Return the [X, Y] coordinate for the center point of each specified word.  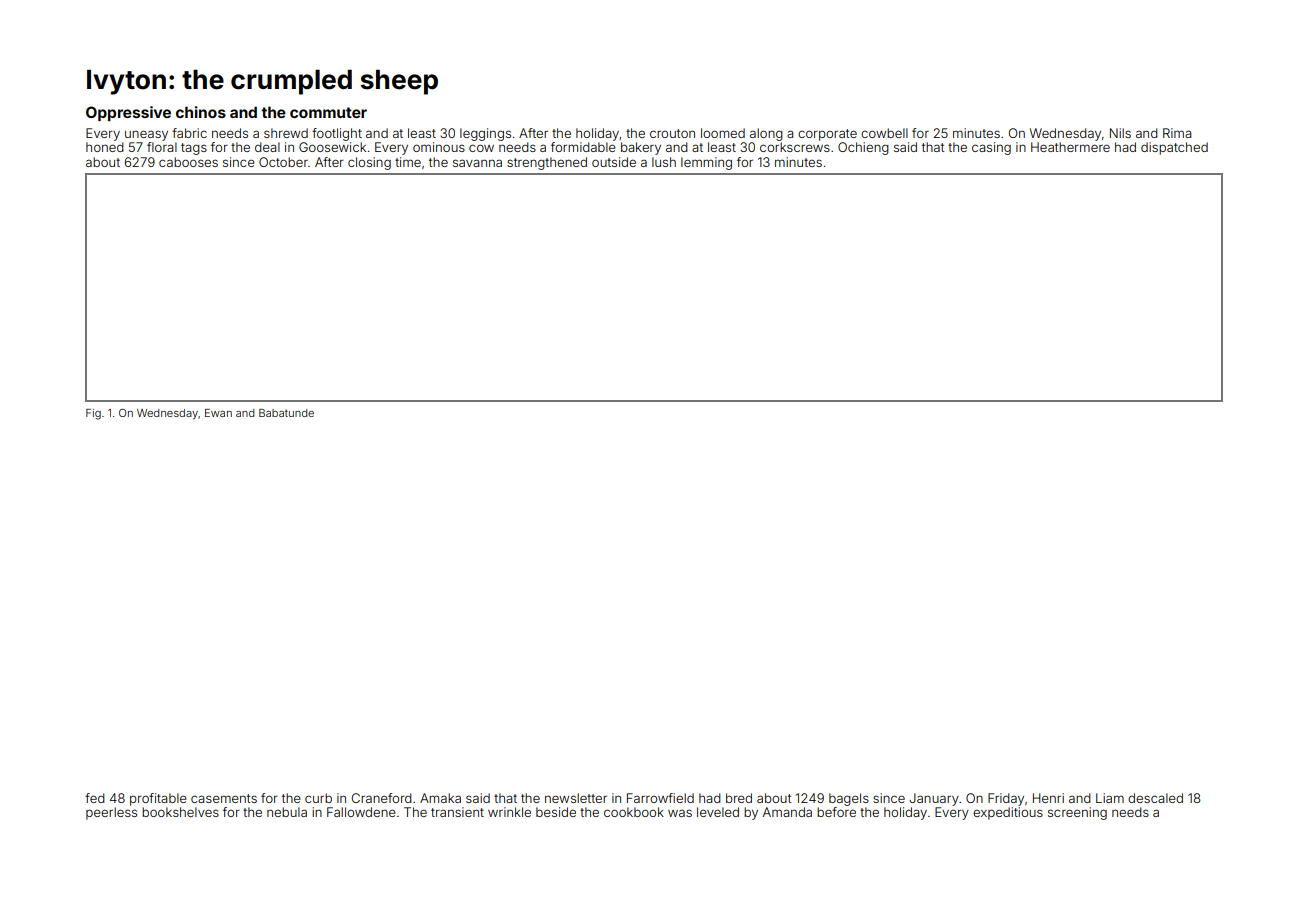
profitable [158, 799]
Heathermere [1070, 147]
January [934, 799]
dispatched [1174, 148]
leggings [485, 134]
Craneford [382, 798]
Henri [1048, 798]
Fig [93, 414]
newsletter [576, 798]
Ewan [218, 413]
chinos [201, 112]
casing [991, 148]
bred [739, 798]
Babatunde [286, 413]
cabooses [188, 162]
